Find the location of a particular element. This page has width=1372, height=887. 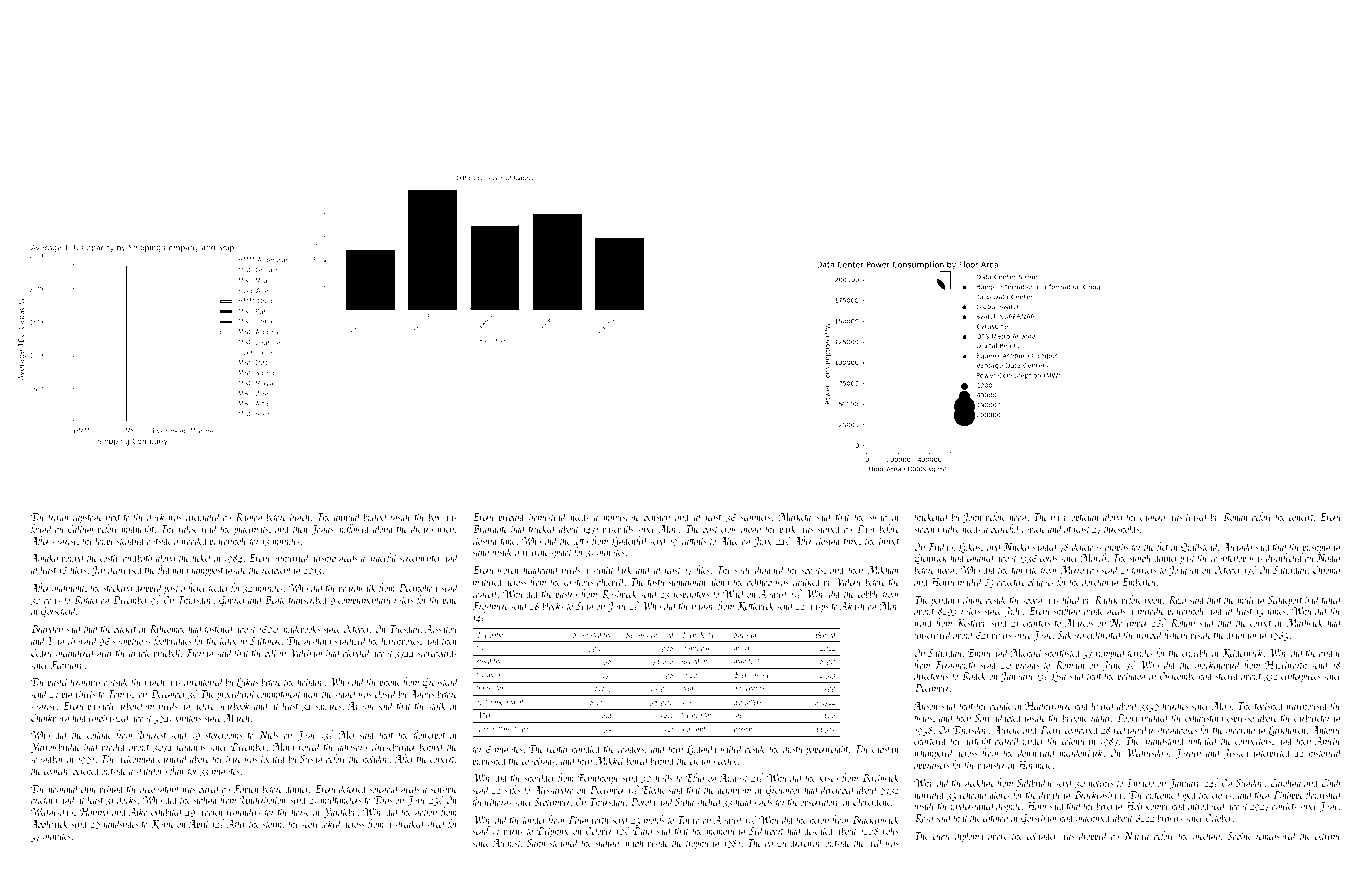

tidied is located at coordinates (1332, 599).
